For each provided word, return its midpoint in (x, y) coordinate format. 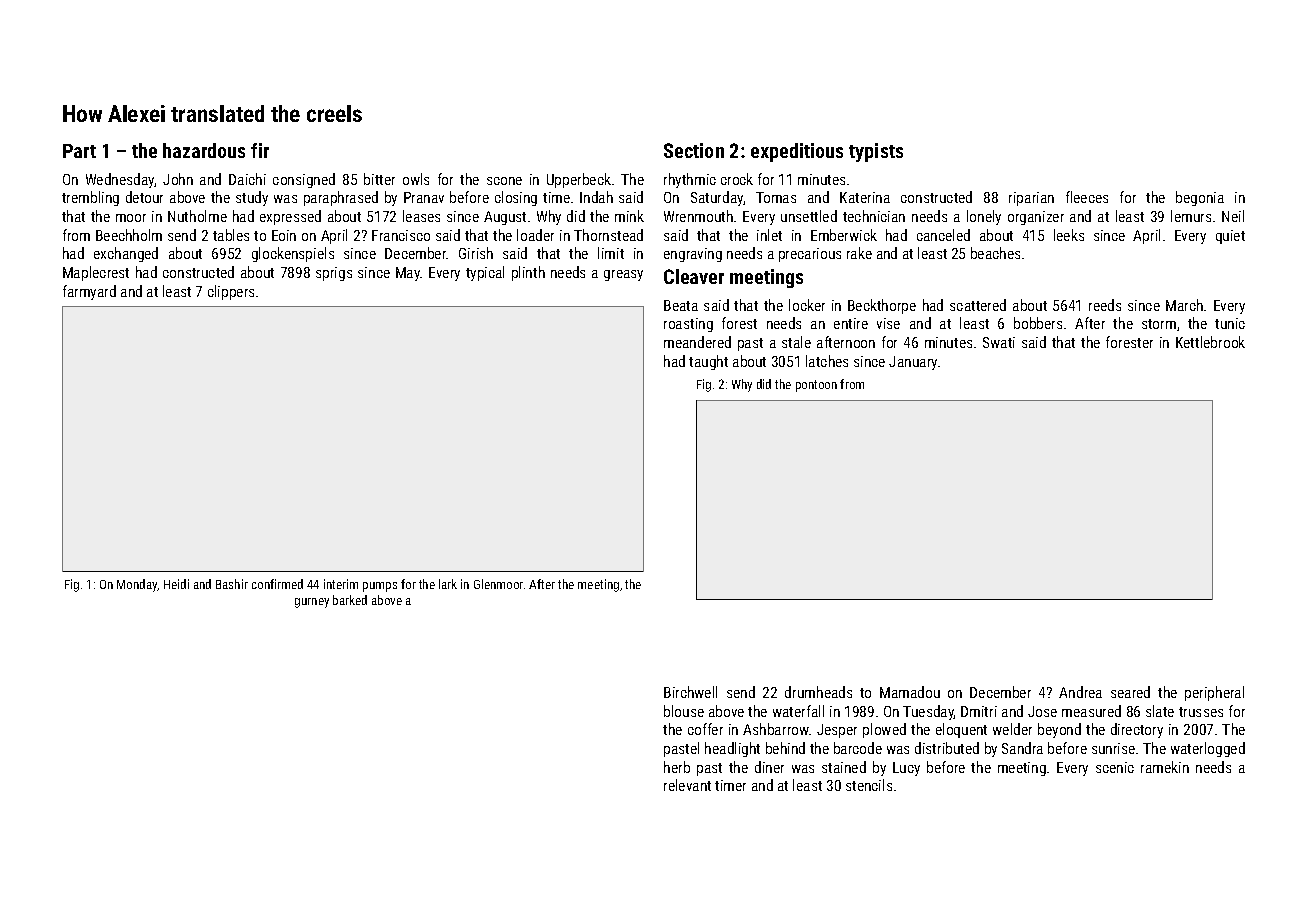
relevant (687, 785)
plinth (528, 273)
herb (677, 767)
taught (708, 362)
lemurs (1191, 216)
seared (1130, 692)
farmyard (89, 292)
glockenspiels (293, 254)
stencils (869, 785)
